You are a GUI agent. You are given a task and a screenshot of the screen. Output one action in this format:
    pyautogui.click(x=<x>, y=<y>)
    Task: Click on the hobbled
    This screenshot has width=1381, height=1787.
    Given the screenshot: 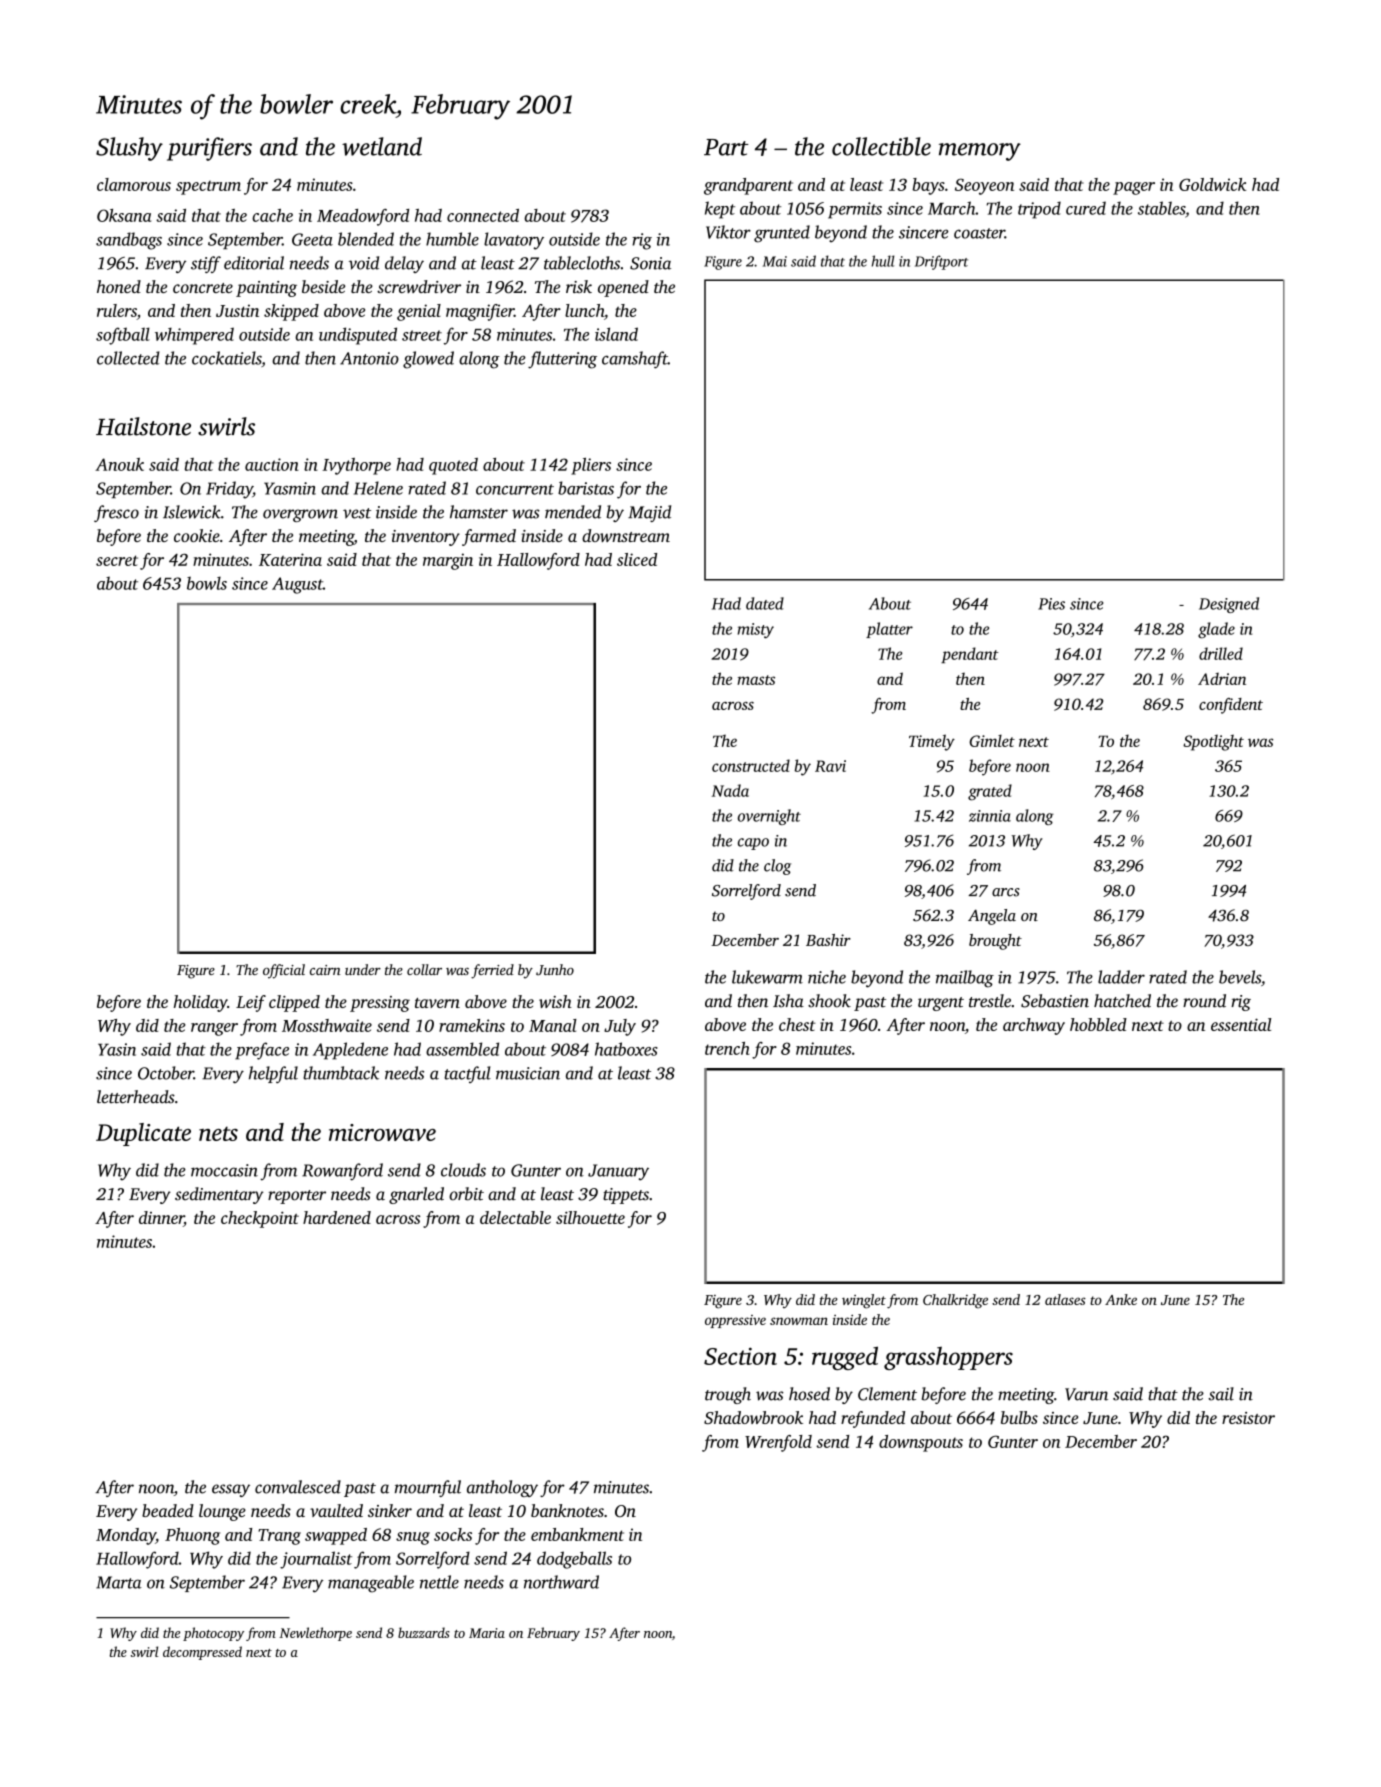 What is the action you would take?
    pyautogui.click(x=1098, y=1024)
